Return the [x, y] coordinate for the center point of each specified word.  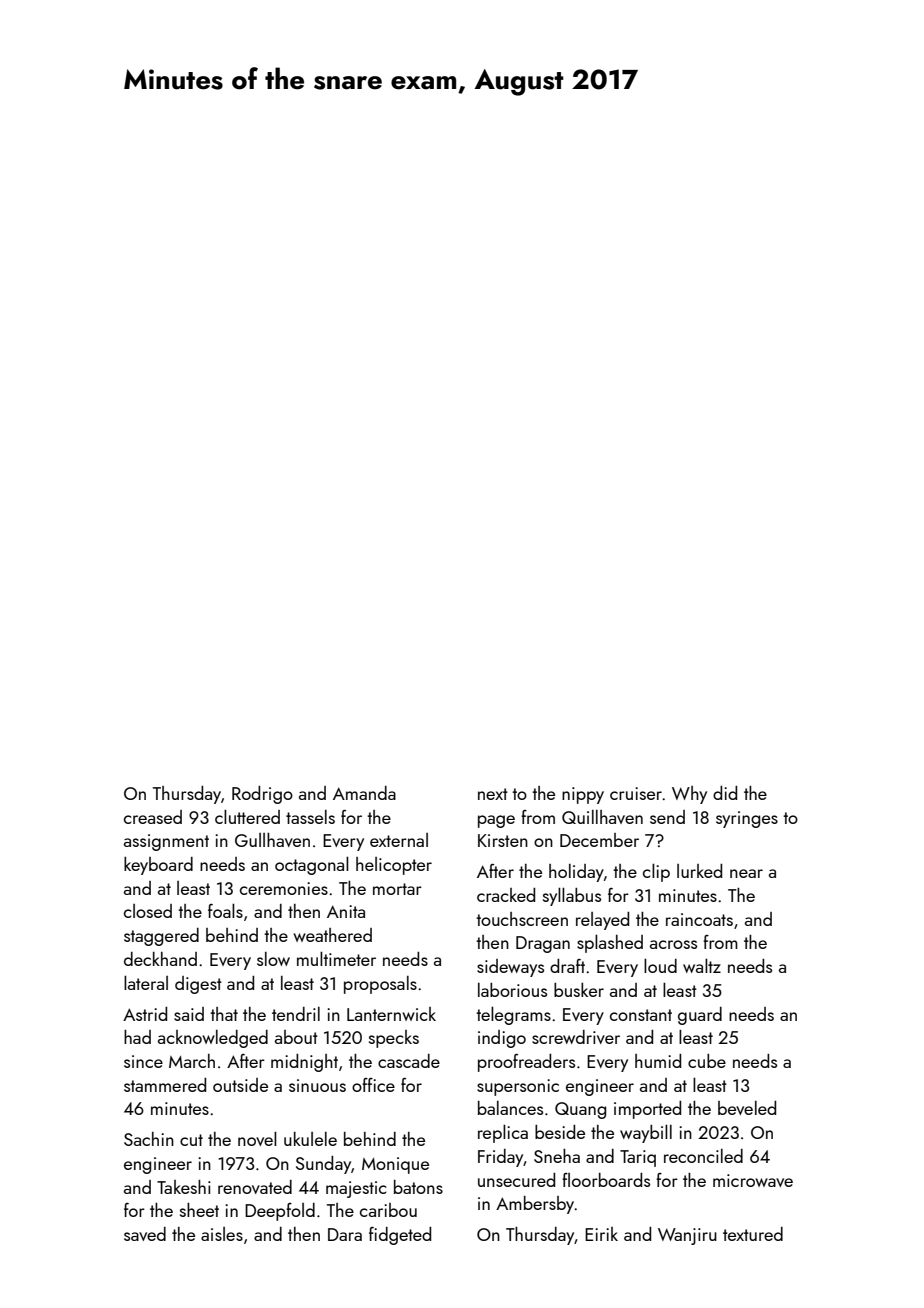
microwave [753, 1180]
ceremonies [284, 888]
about [296, 1037]
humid [658, 1061]
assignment [166, 842]
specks [394, 1039]
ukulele [310, 1139]
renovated [255, 1187]
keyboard [158, 866]
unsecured [516, 1180]
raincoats [699, 919]
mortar [397, 889]
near [746, 873]
